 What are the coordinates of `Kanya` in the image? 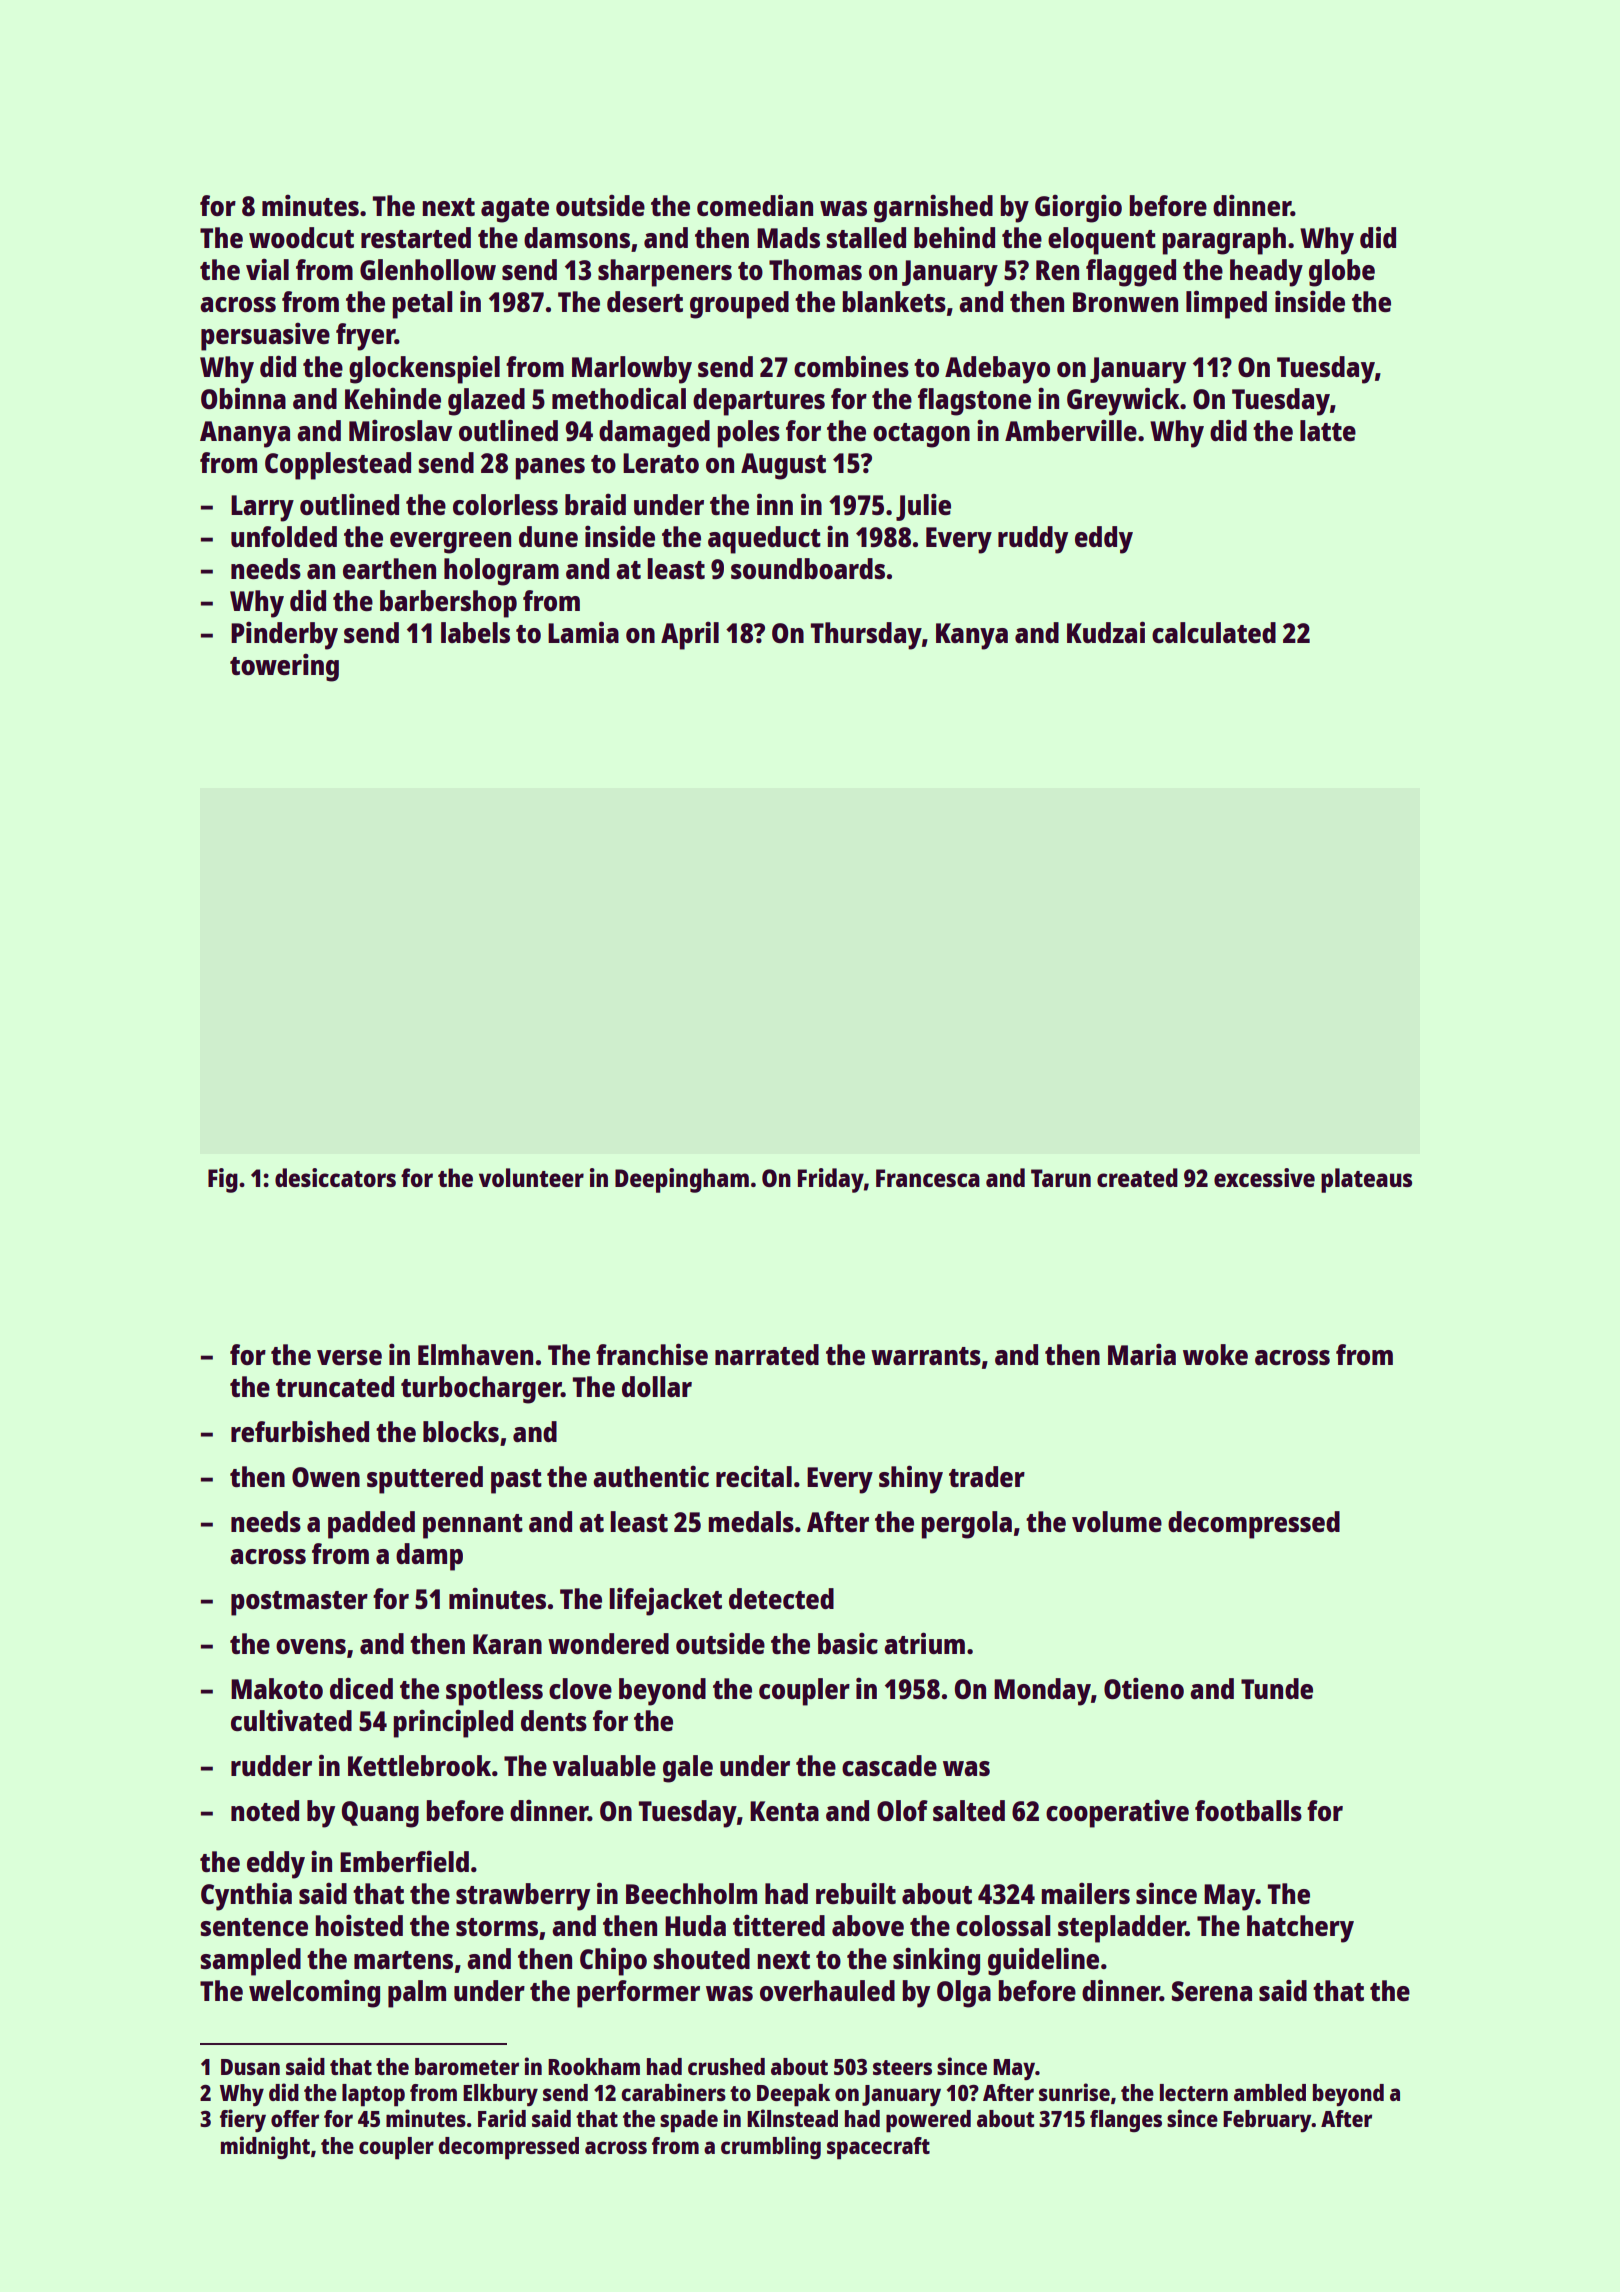 It's located at (972, 636).
